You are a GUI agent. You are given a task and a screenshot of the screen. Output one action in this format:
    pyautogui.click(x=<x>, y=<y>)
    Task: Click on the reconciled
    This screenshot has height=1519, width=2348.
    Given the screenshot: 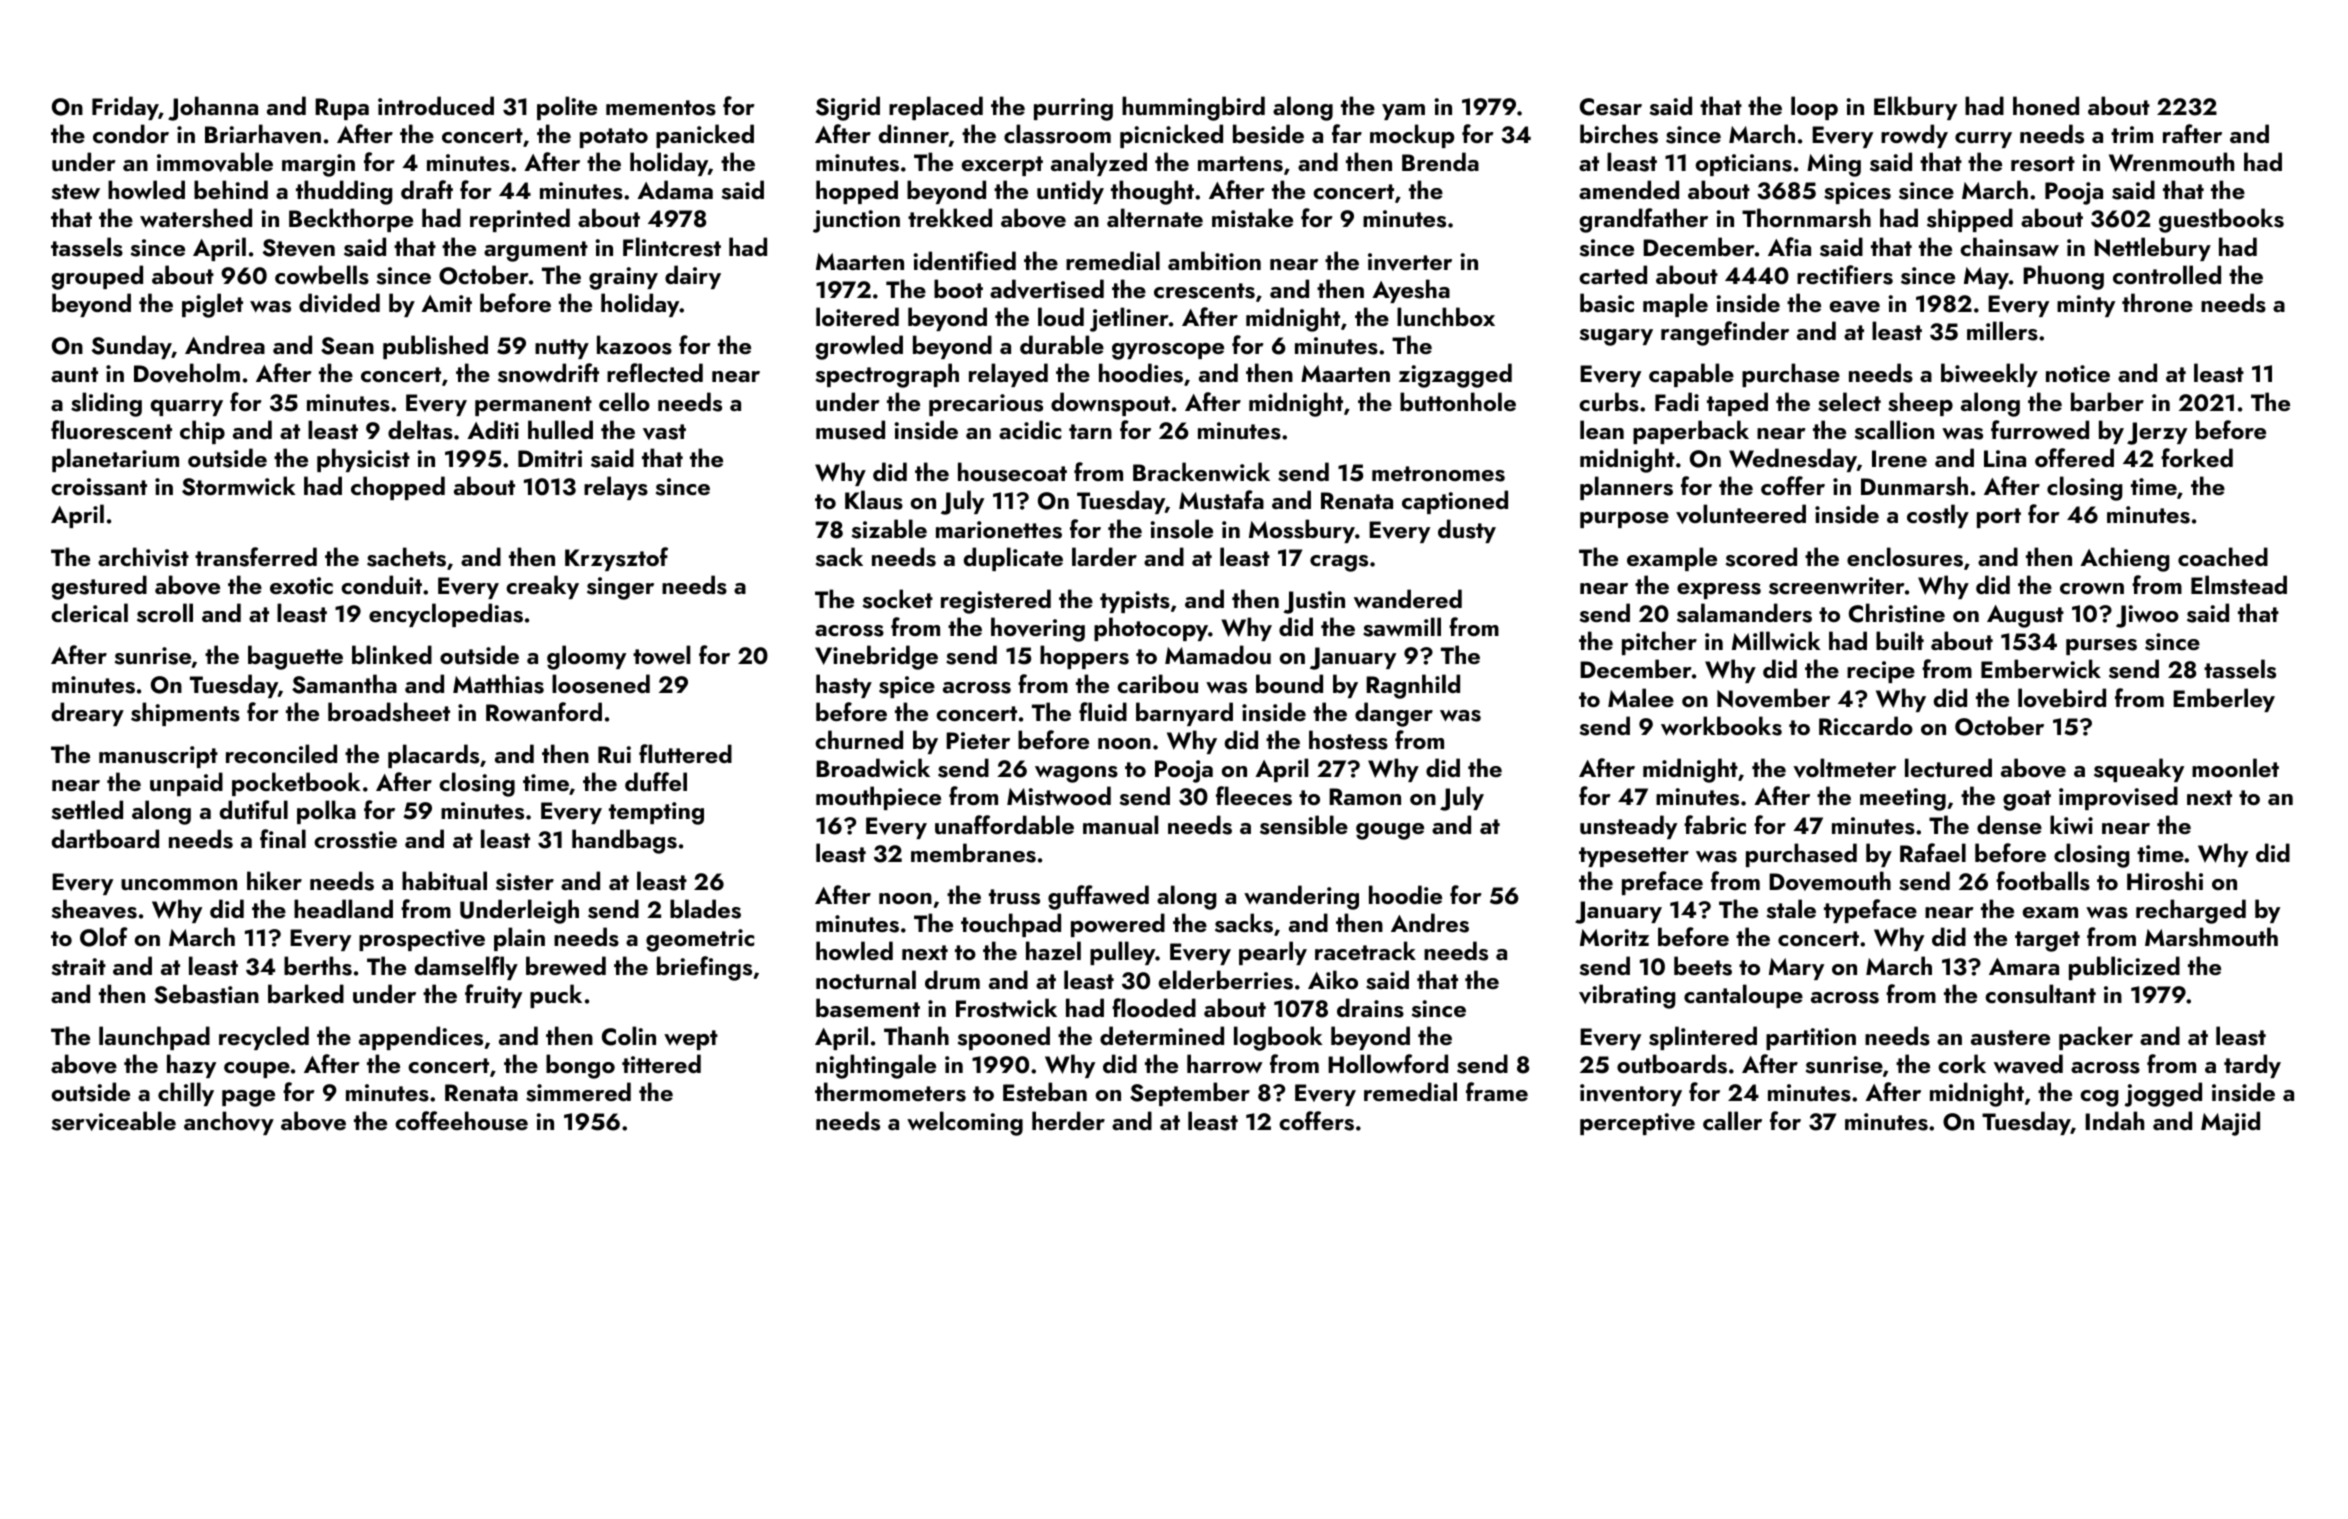 What is the action you would take?
    pyautogui.click(x=281, y=753)
